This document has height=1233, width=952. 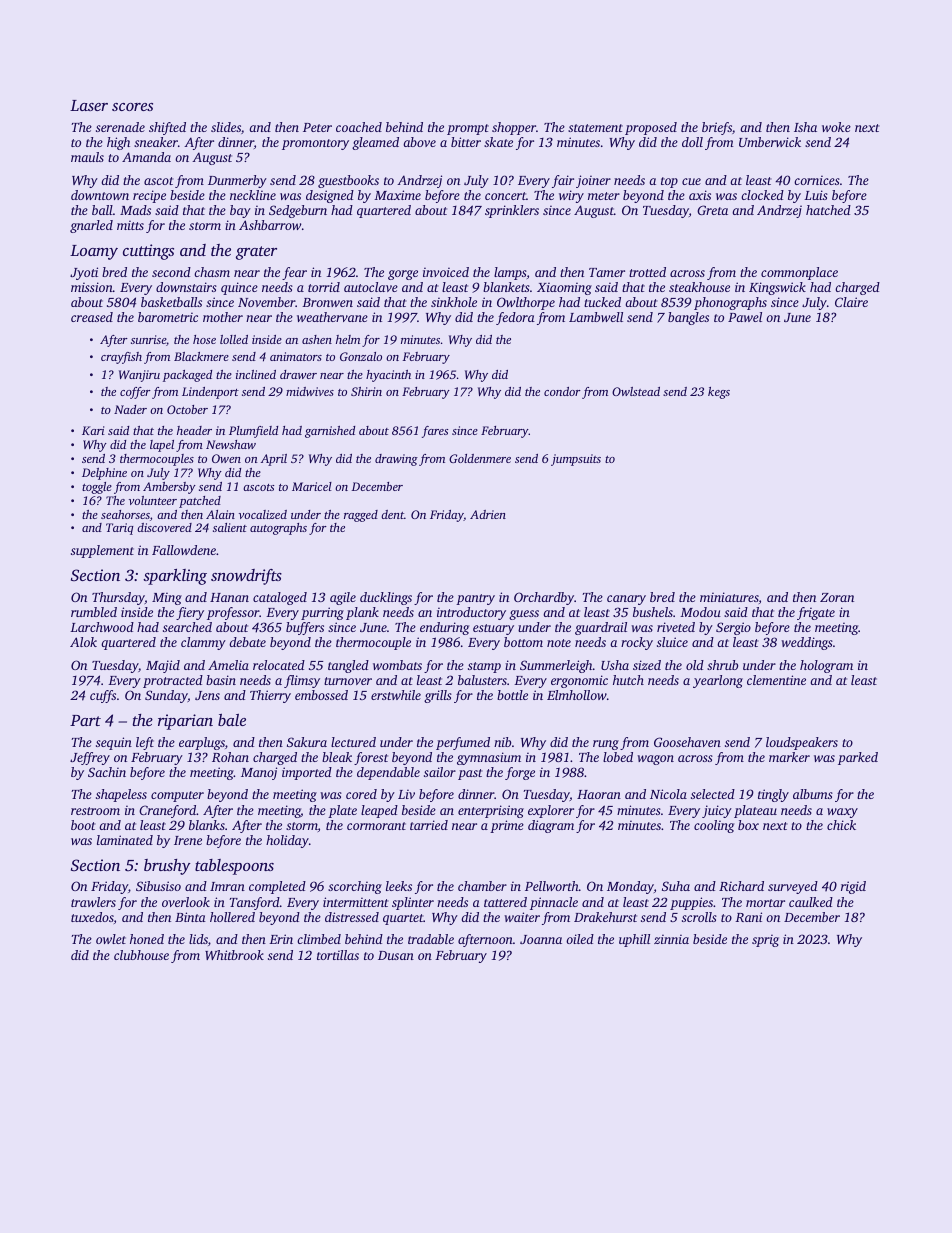 What do you see at coordinates (125, 514) in the document?
I see `seahorses` at bounding box center [125, 514].
